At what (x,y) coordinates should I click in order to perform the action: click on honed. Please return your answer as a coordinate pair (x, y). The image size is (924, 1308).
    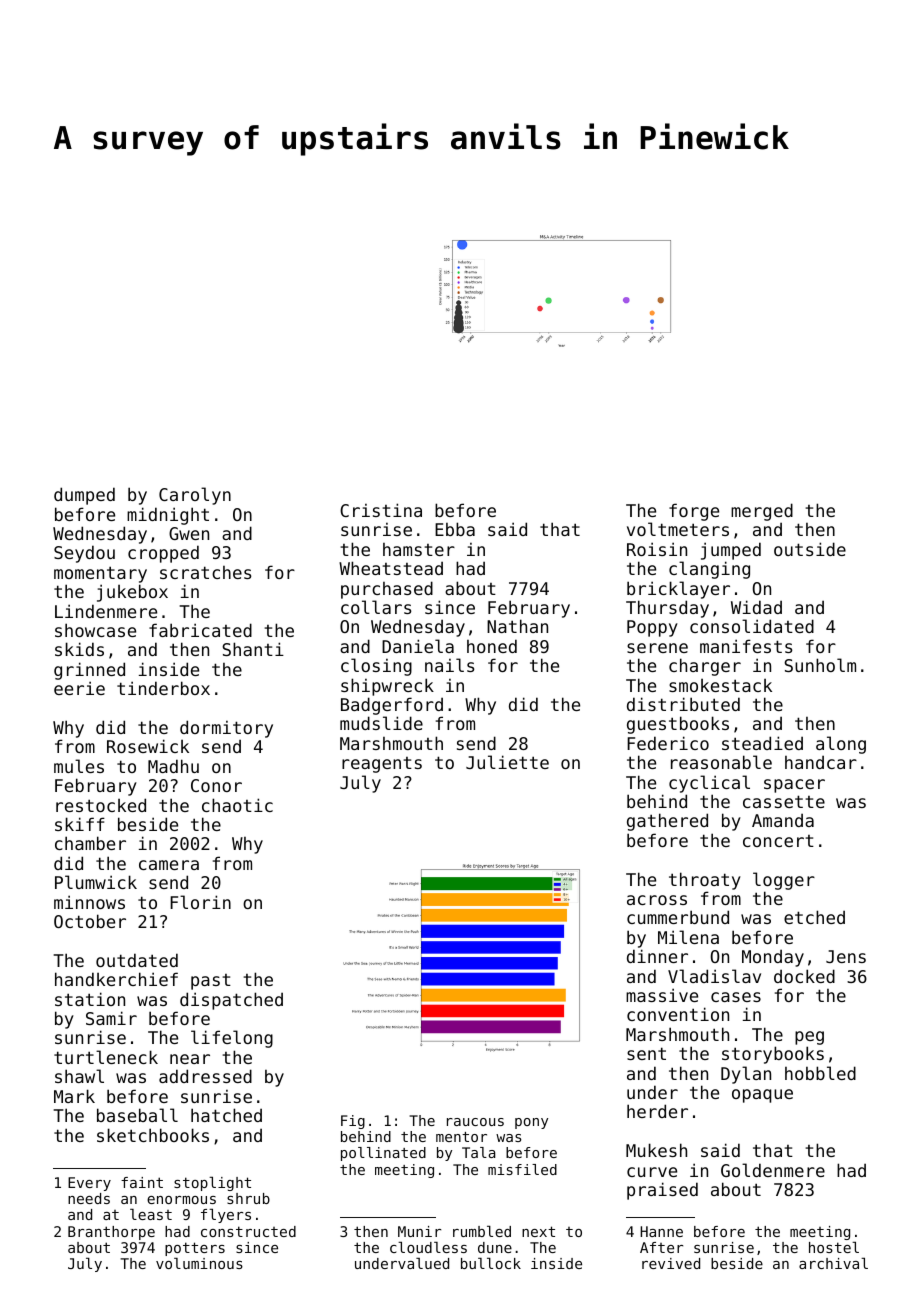
    Looking at the image, I should click on (492, 646).
